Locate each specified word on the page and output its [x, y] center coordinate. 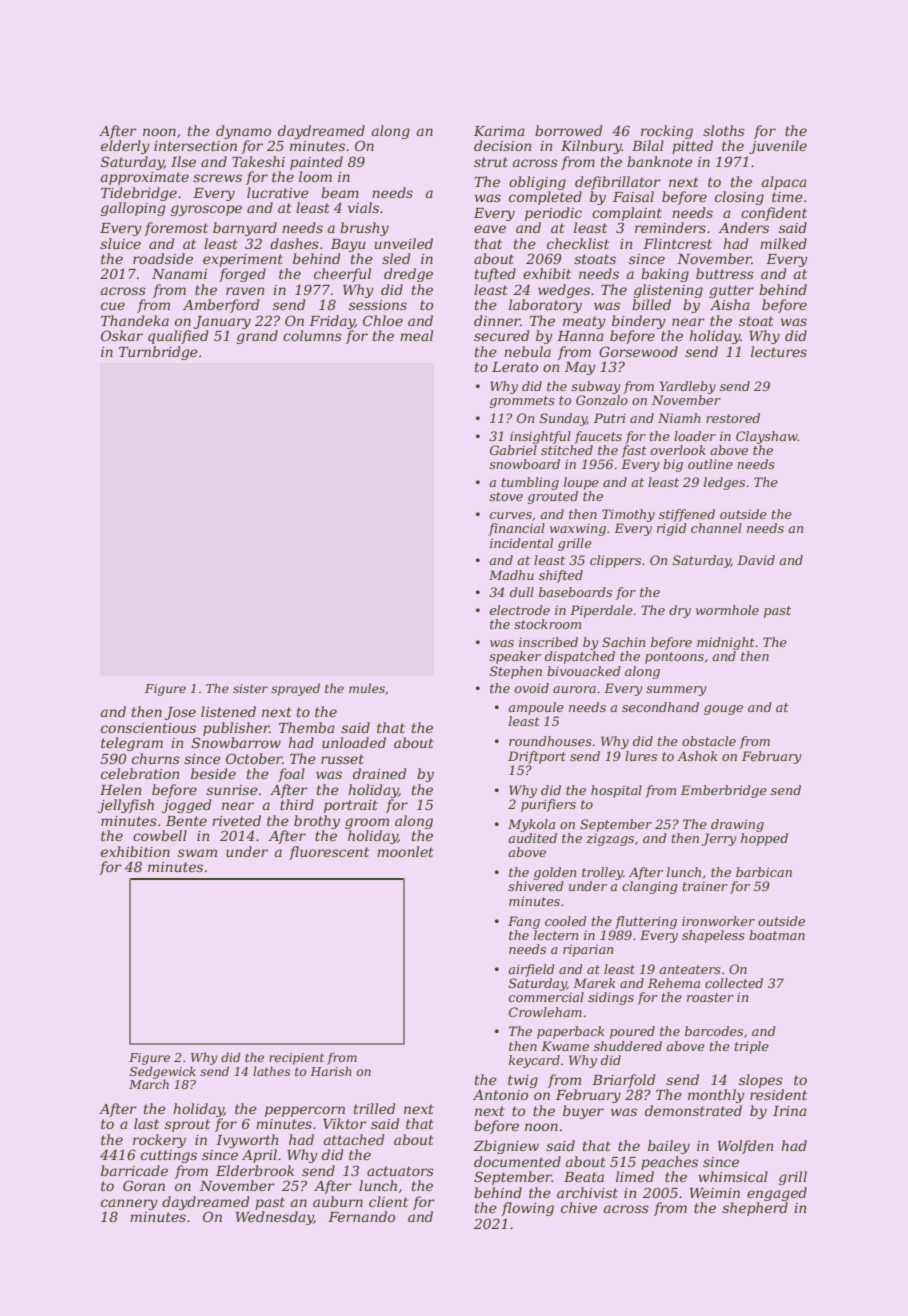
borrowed [568, 130]
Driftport [537, 757]
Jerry [719, 839]
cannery [129, 1204]
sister [250, 688]
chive [579, 1207]
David [756, 560]
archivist [587, 1192]
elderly [125, 147]
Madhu [511, 575]
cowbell [160, 835]
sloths [724, 130]
